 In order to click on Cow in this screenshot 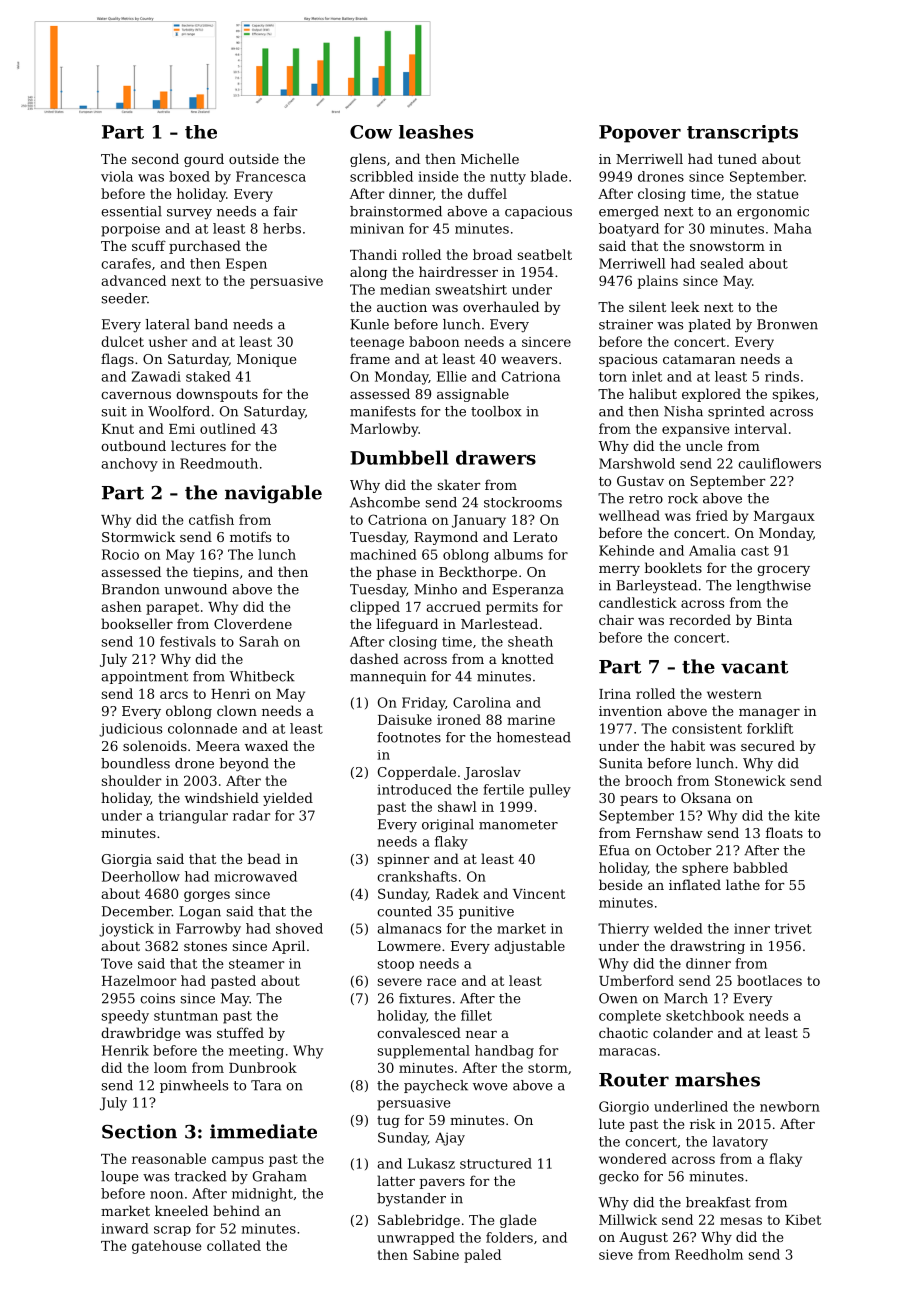, I will do `click(371, 132)`.
